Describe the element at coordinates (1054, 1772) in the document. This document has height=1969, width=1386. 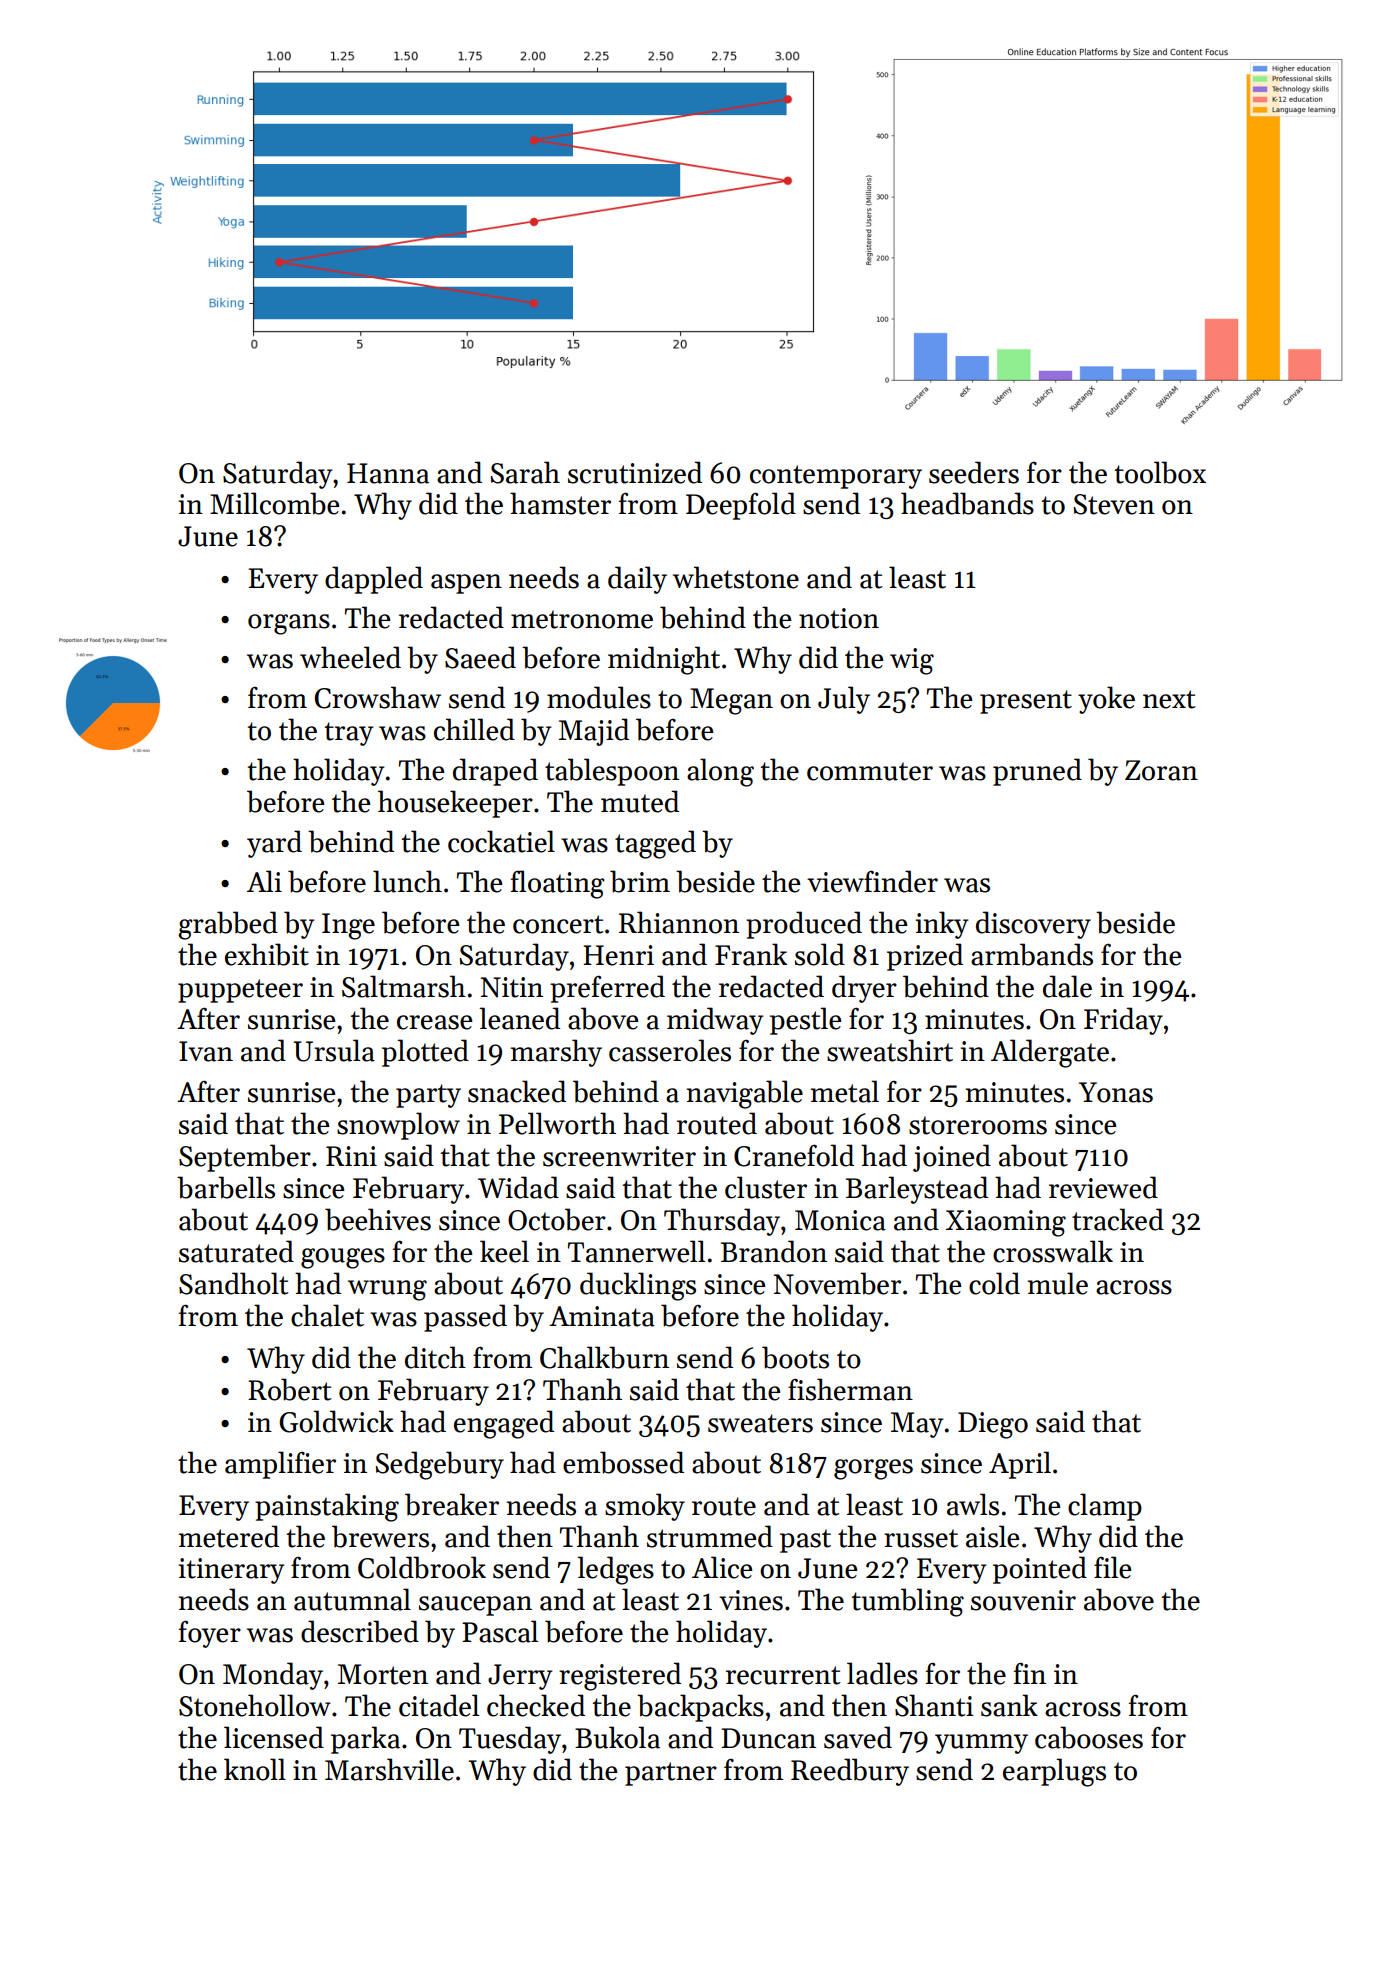
I see `earplugs` at that location.
